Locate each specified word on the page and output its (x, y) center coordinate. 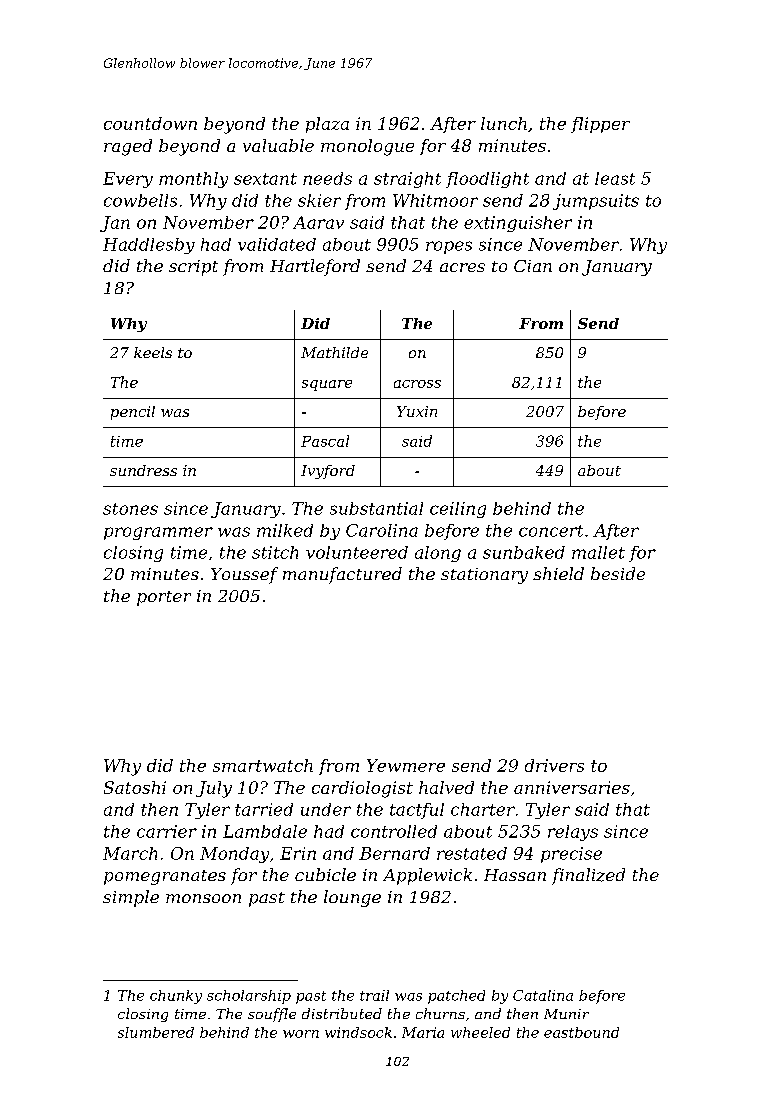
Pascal (325, 441)
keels (153, 352)
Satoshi (135, 787)
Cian (533, 266)
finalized (588, 876)
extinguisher (518, 224)
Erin (298, 853)
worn (301, 1034)
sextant (265, 179)
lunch (504, 123)
